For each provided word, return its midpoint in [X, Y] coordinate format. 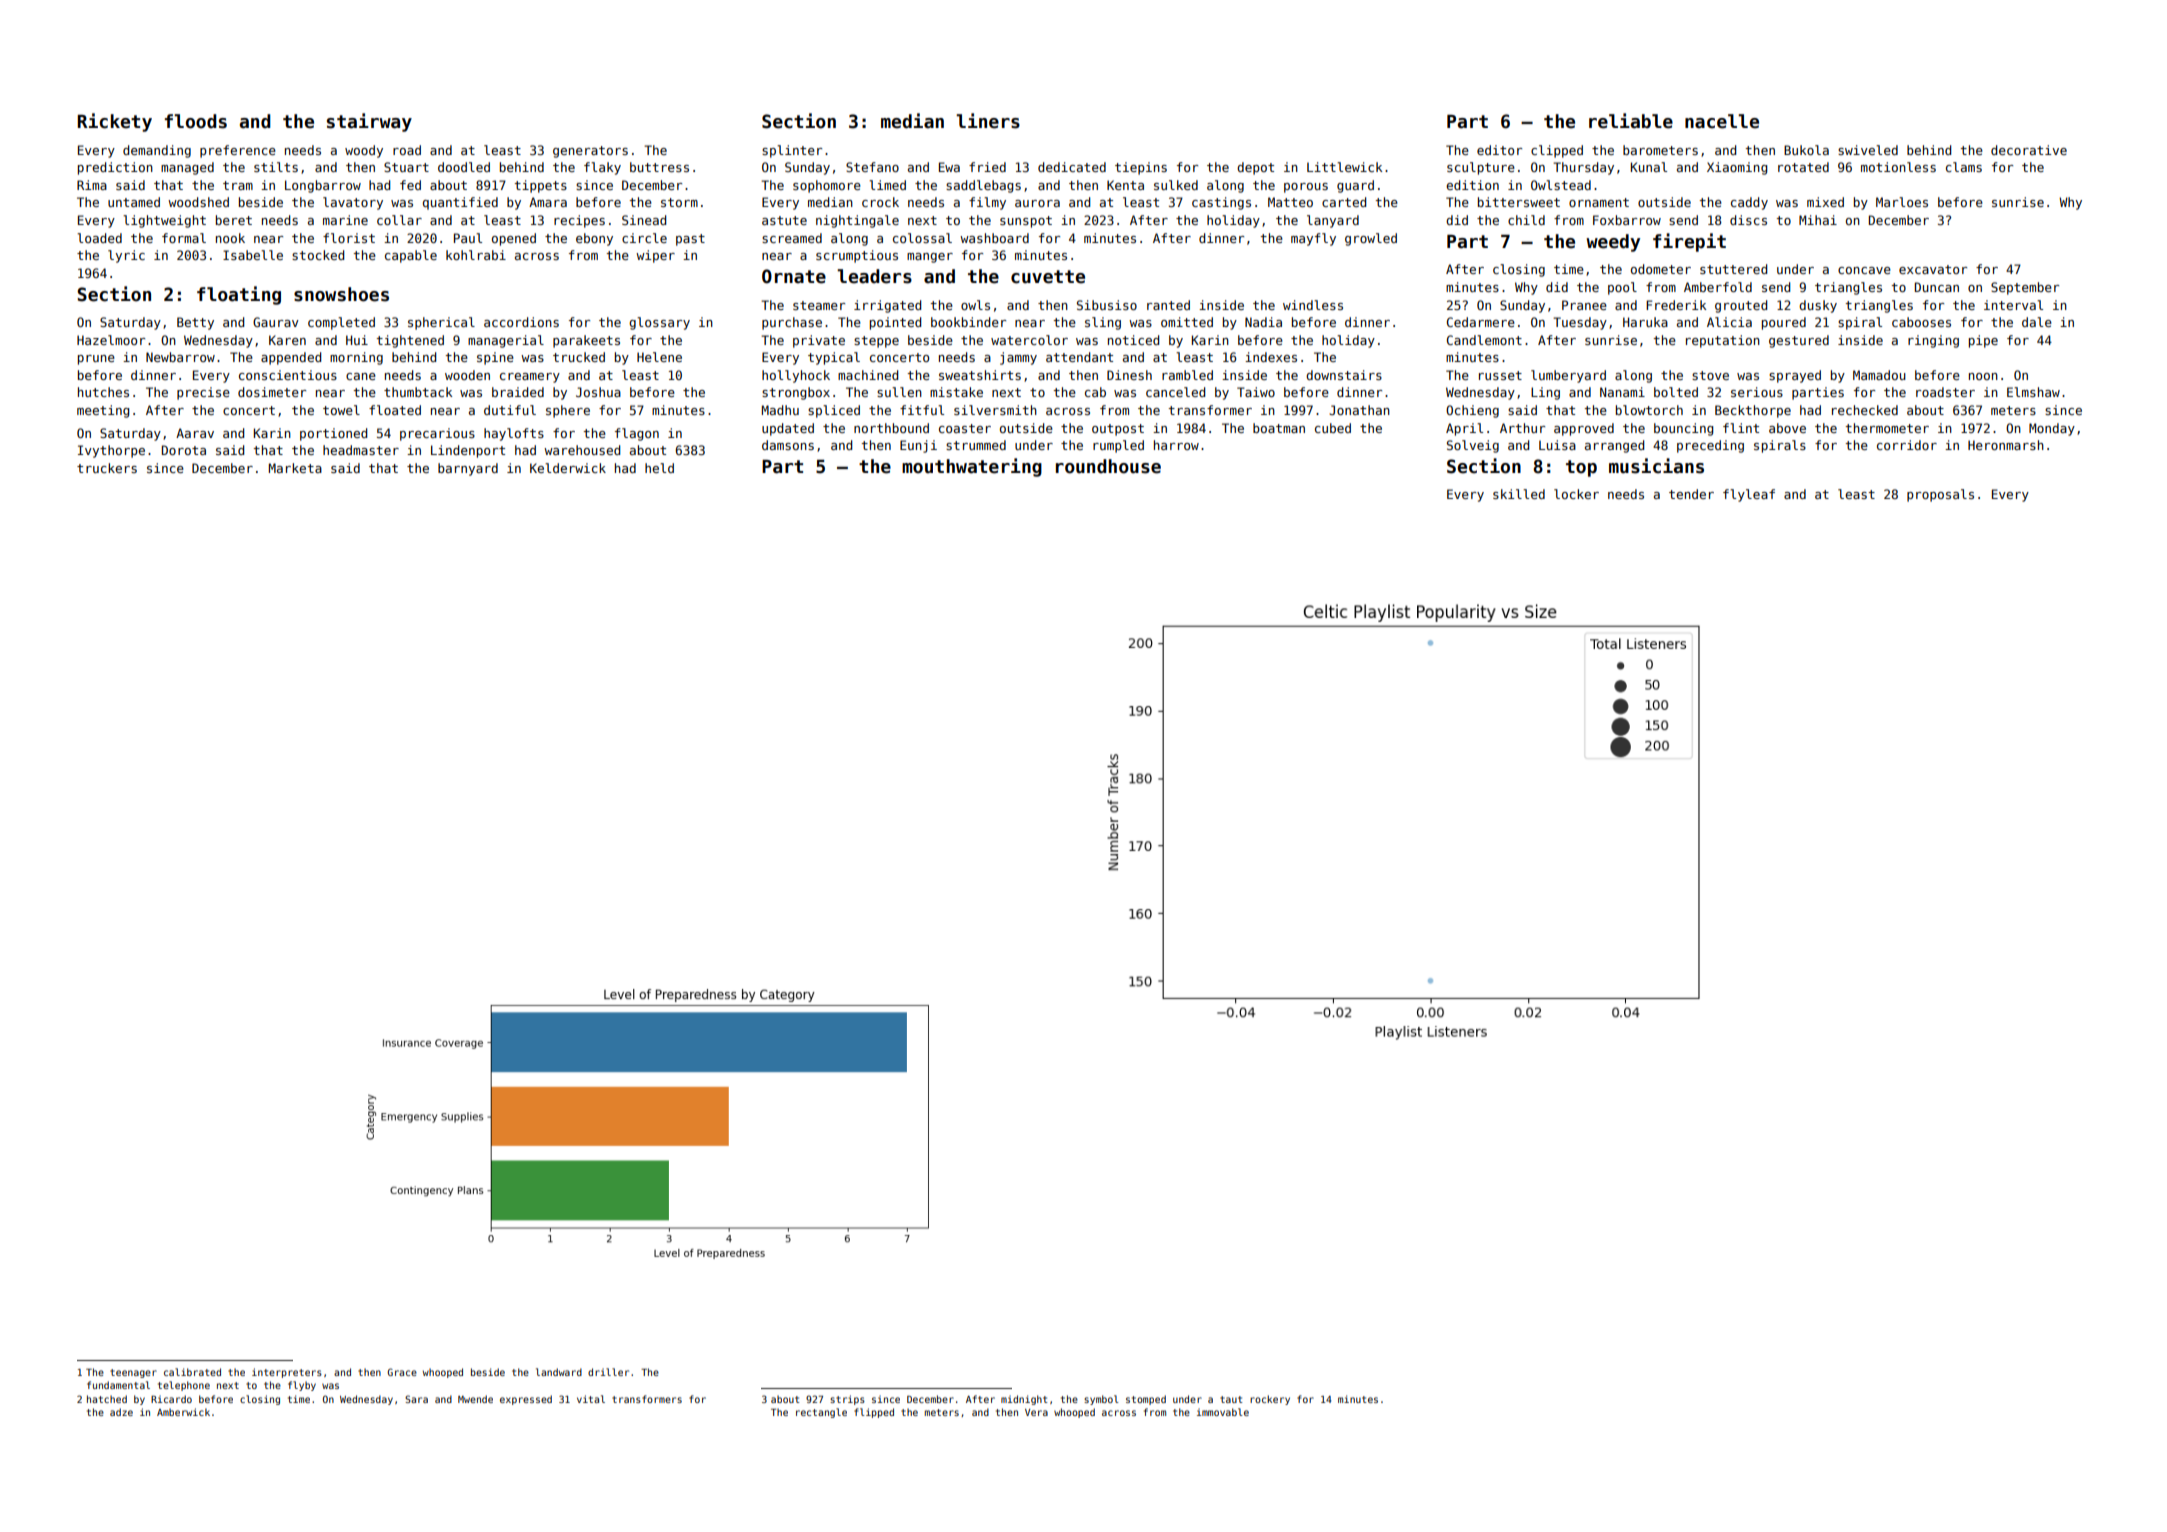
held [659, 468]
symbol [1101, 1400]
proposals [1940, 495]
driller [608, 1372]
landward [559, 1372]
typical [834, 358]
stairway [369, 122]
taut [1231, 1399]
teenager [133, 1373]
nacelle [1722, 121]
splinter [792, 151]
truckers [107, 468]
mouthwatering [972, 467]
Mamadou [1879, 375]
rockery [1270, 1400]
